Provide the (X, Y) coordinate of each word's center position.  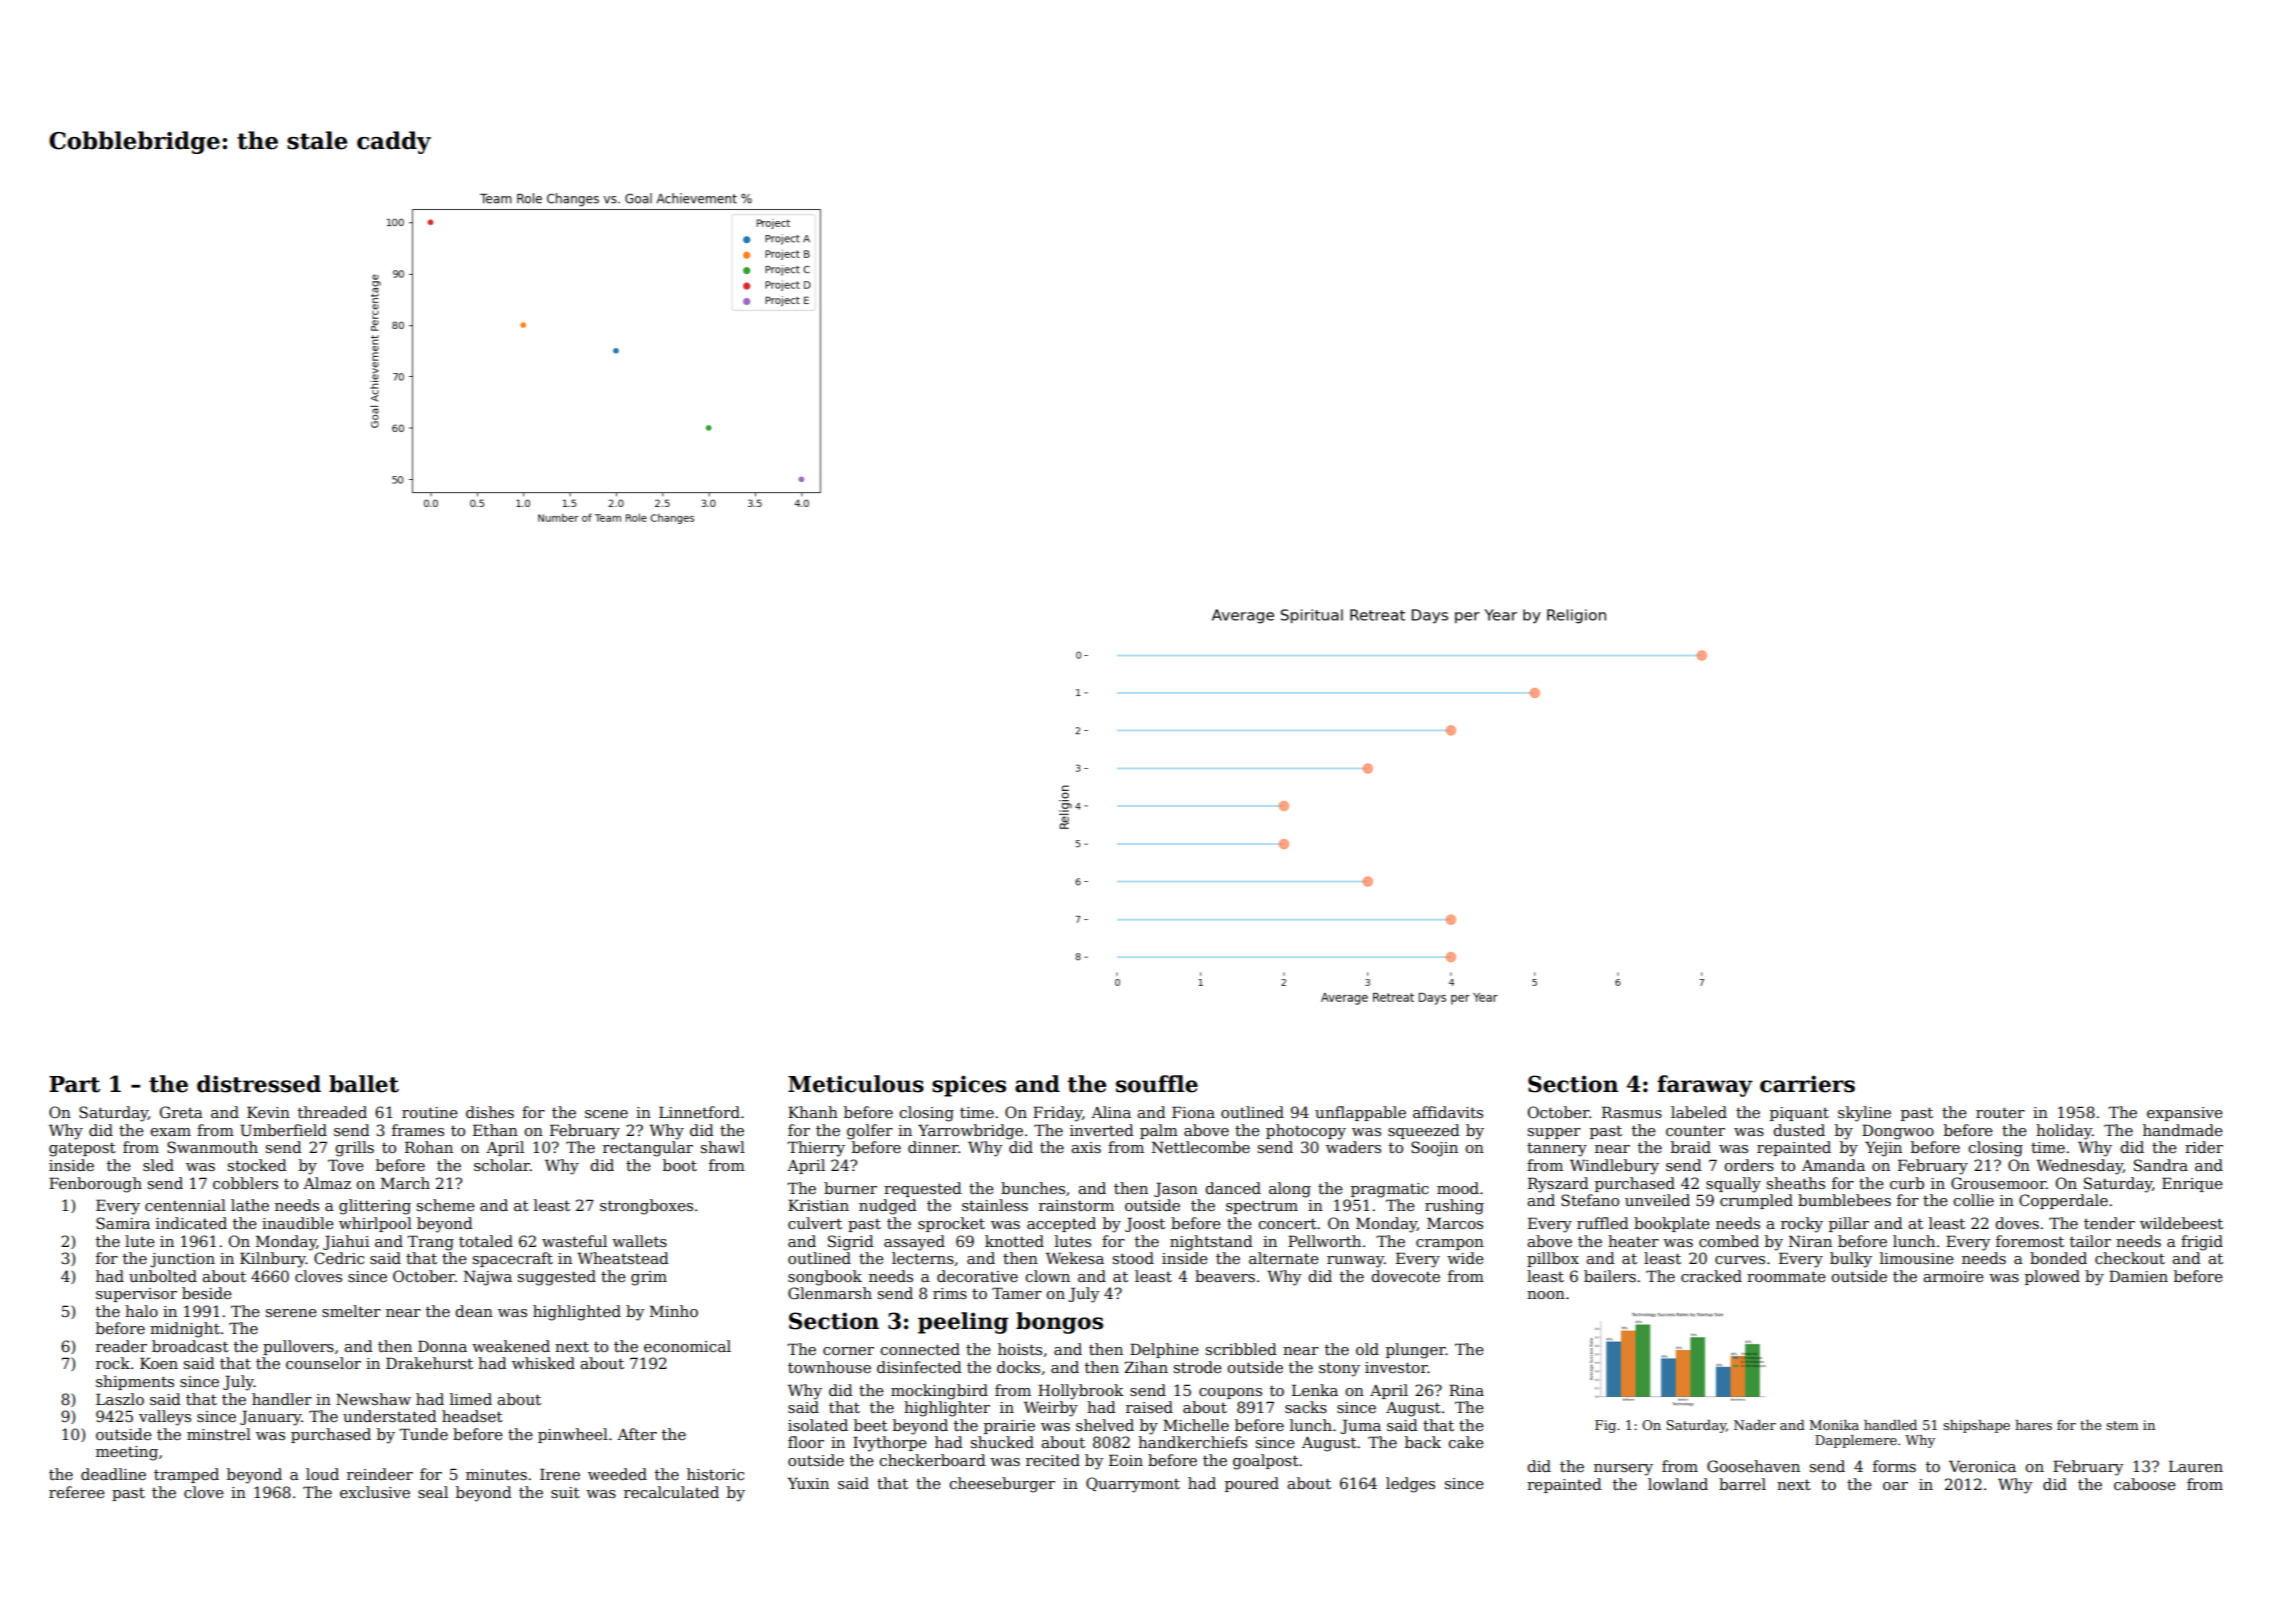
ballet (364, 1084)
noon (1546, 1295)
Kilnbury (273, 1260)
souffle (1157, 1084)
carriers (1807, 1084)
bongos (1059, 1323)
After (637, 1434)
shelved (1105, 1425)
